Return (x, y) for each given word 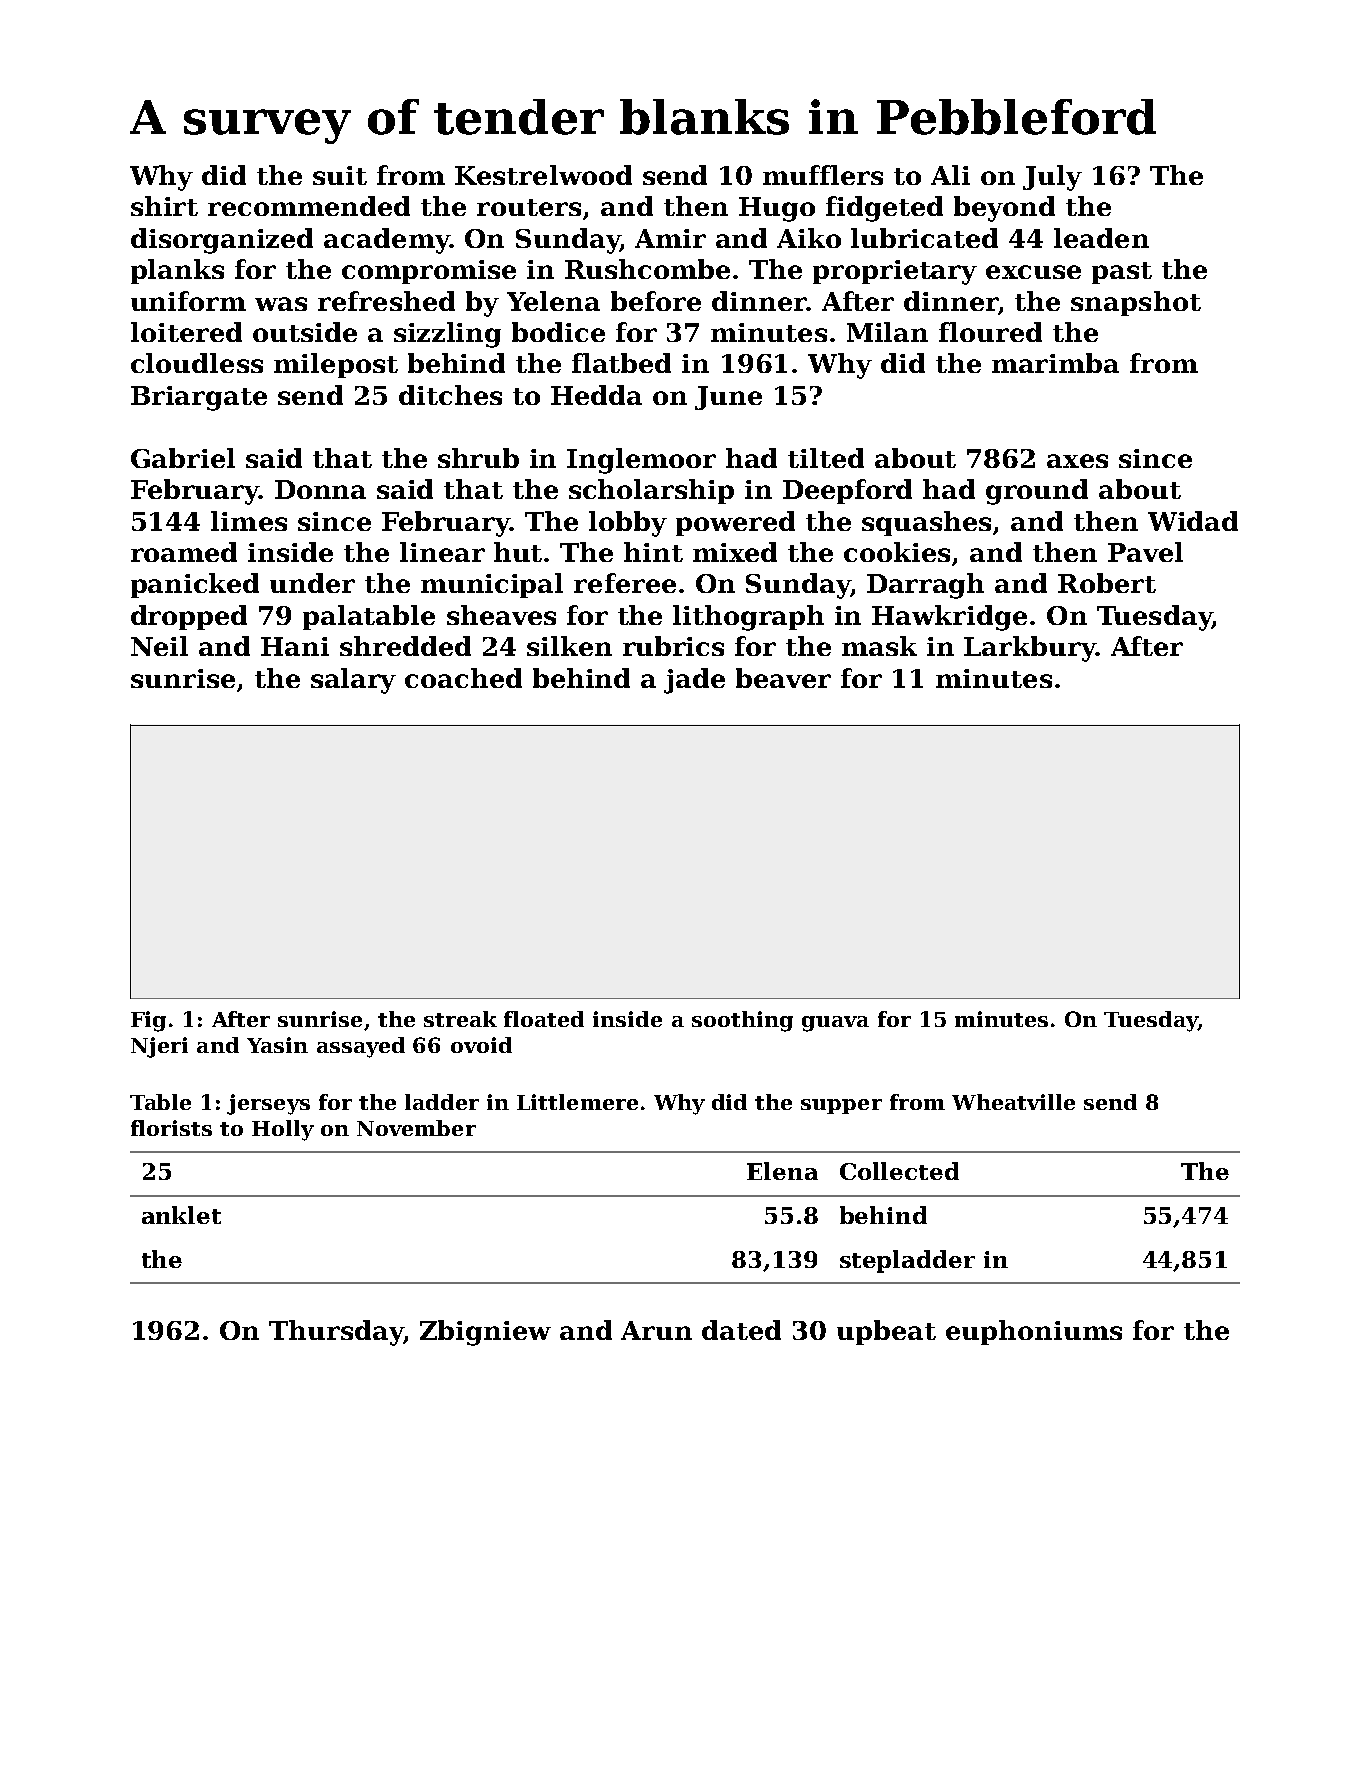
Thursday (336, 1333)
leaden (1101, 238)
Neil (159, 646)
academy (387, 241)
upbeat (886, 1332)
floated (544, 1019)
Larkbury (1030, 649)
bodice (558, 332)
